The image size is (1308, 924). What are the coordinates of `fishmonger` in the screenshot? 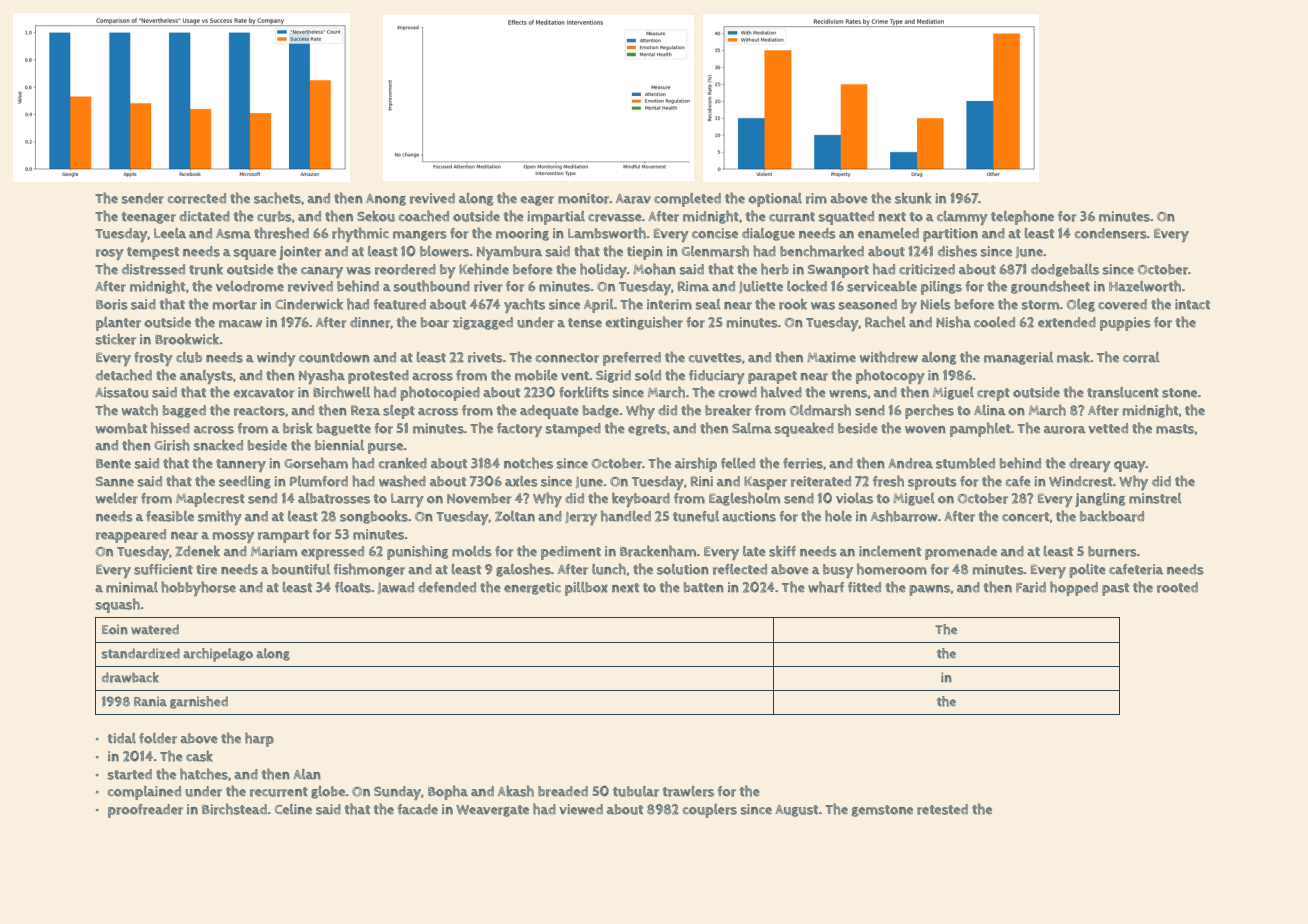 It's located at (369, 570).
